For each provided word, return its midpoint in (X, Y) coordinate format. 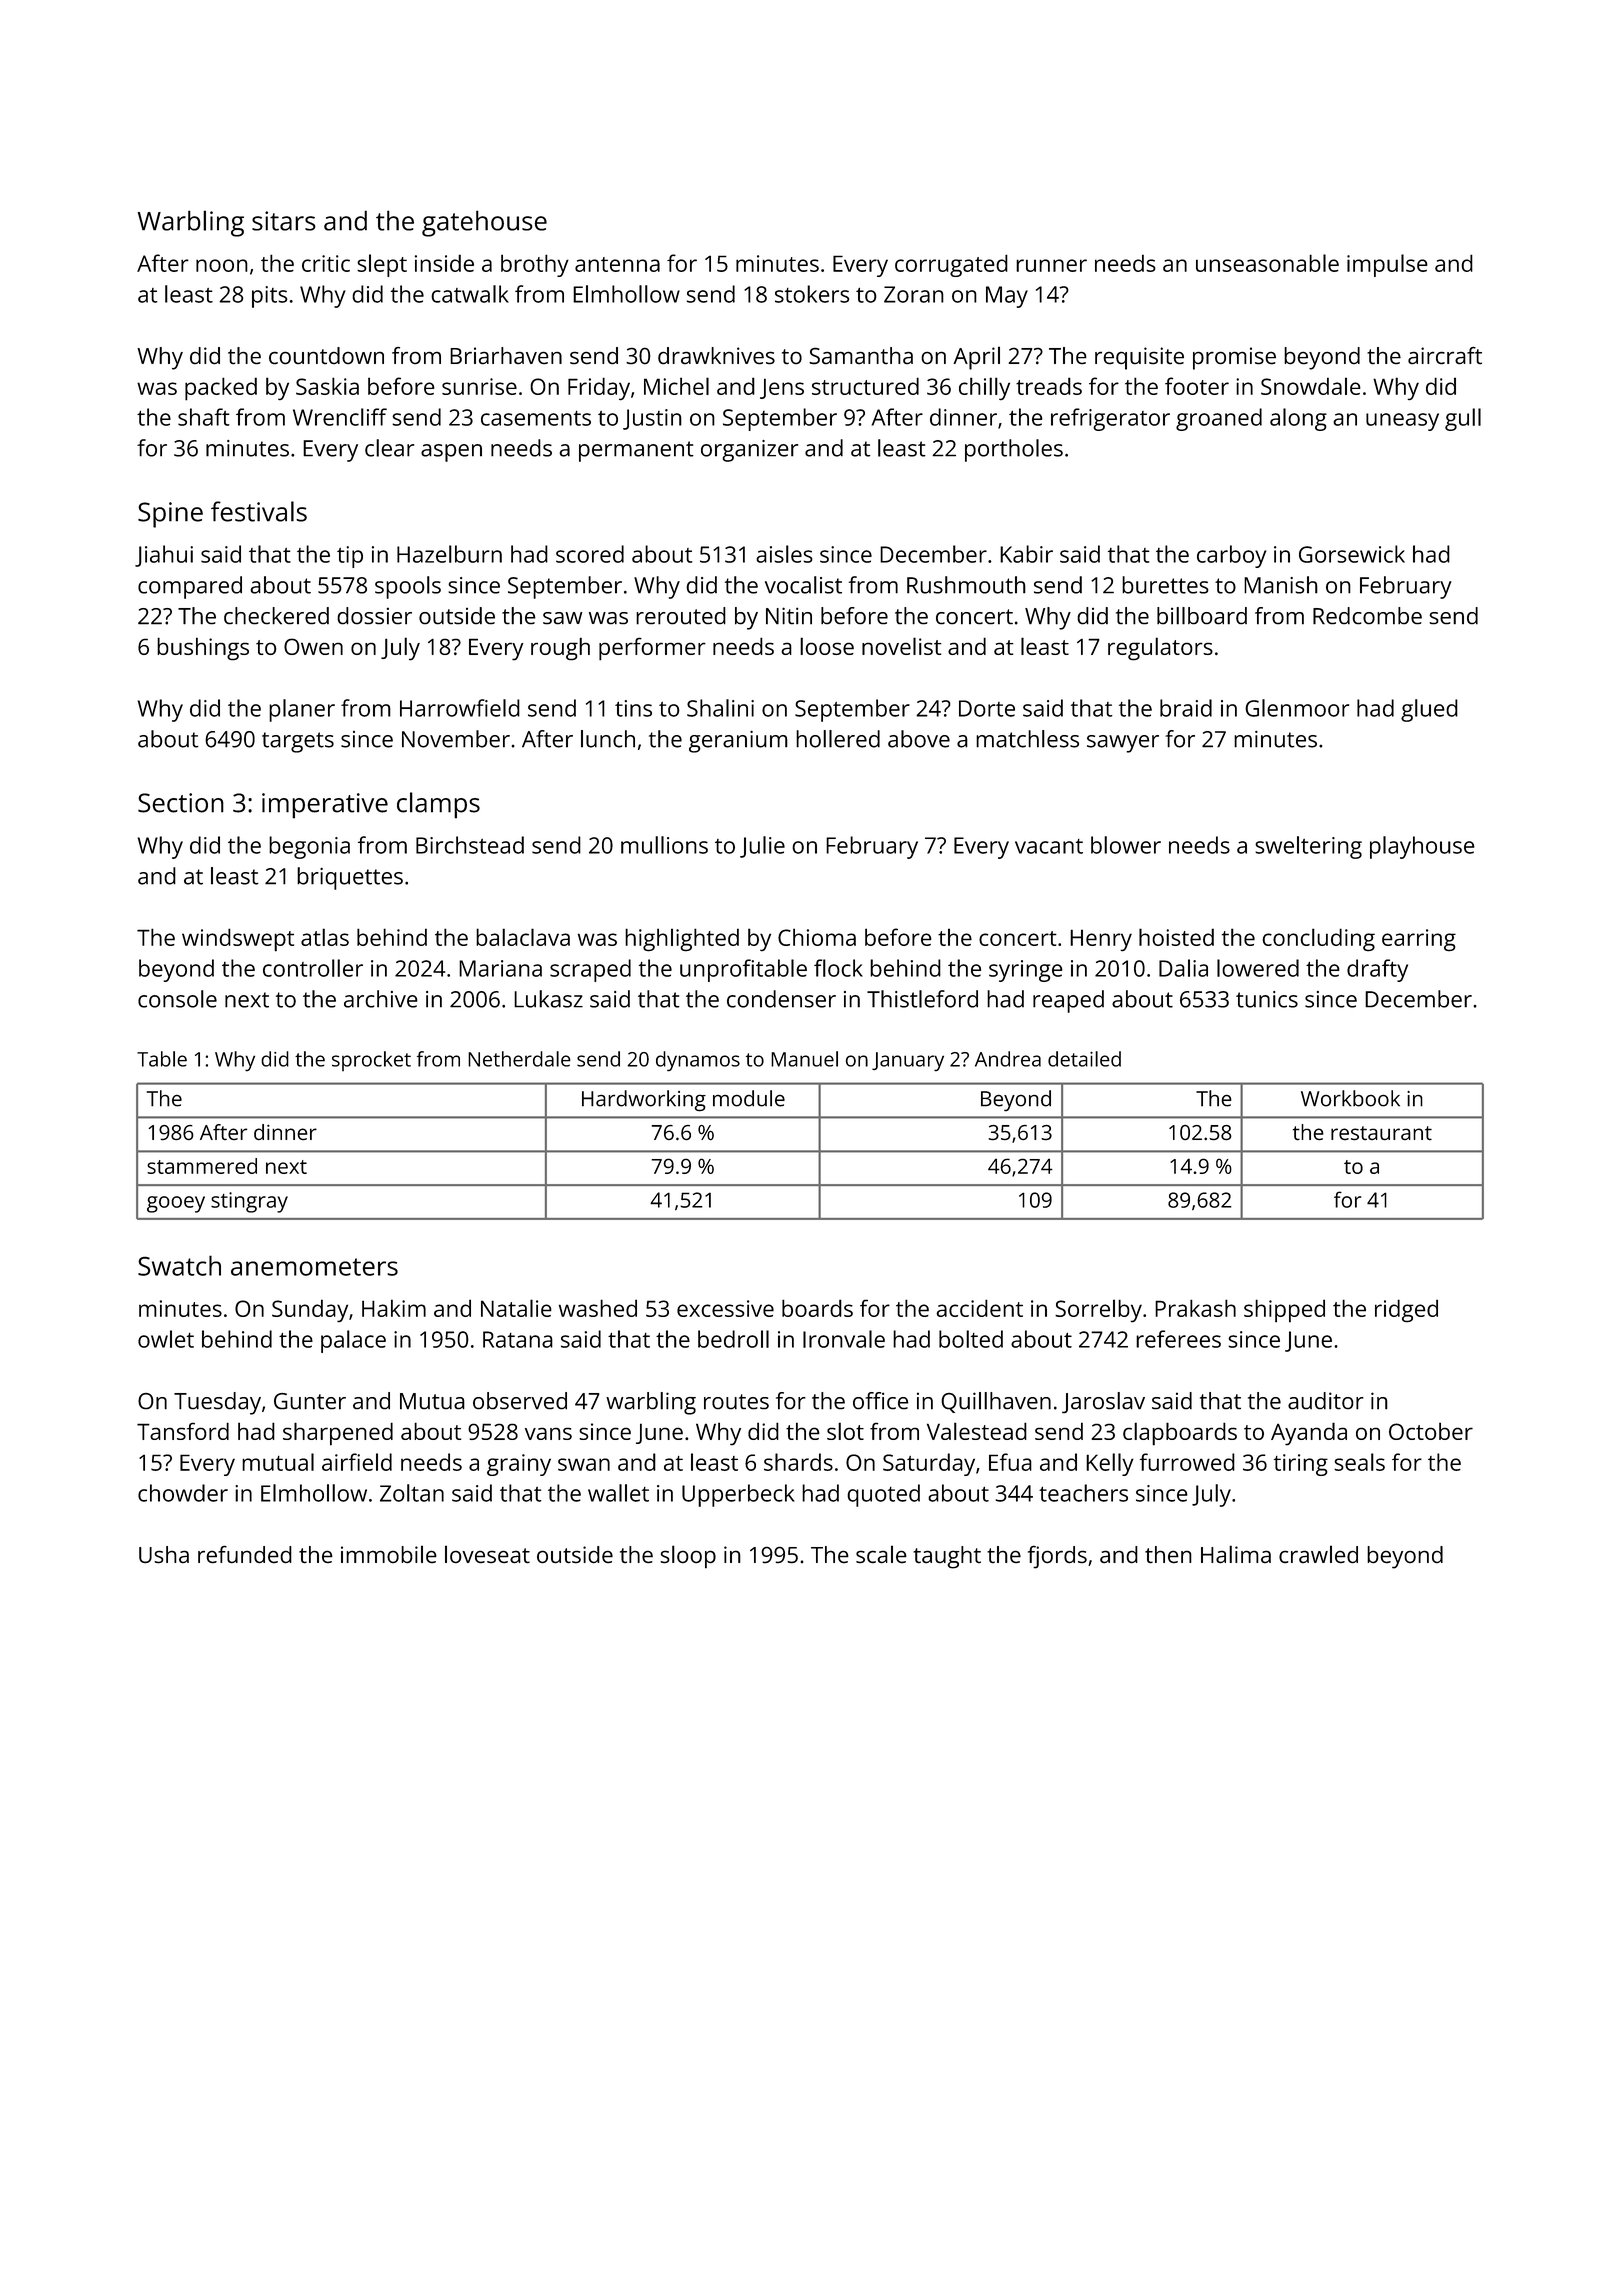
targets (298, 742)
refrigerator (1110, 419)
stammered (202, 1166)
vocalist (803, 585)
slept (382, 265)
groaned (1219, 419)
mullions (664, 845)
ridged (1406, 1310)
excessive (725, 1308)
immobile (389, 1554)
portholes (1014, 450)
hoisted (1176, 937)
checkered (276, 616)
